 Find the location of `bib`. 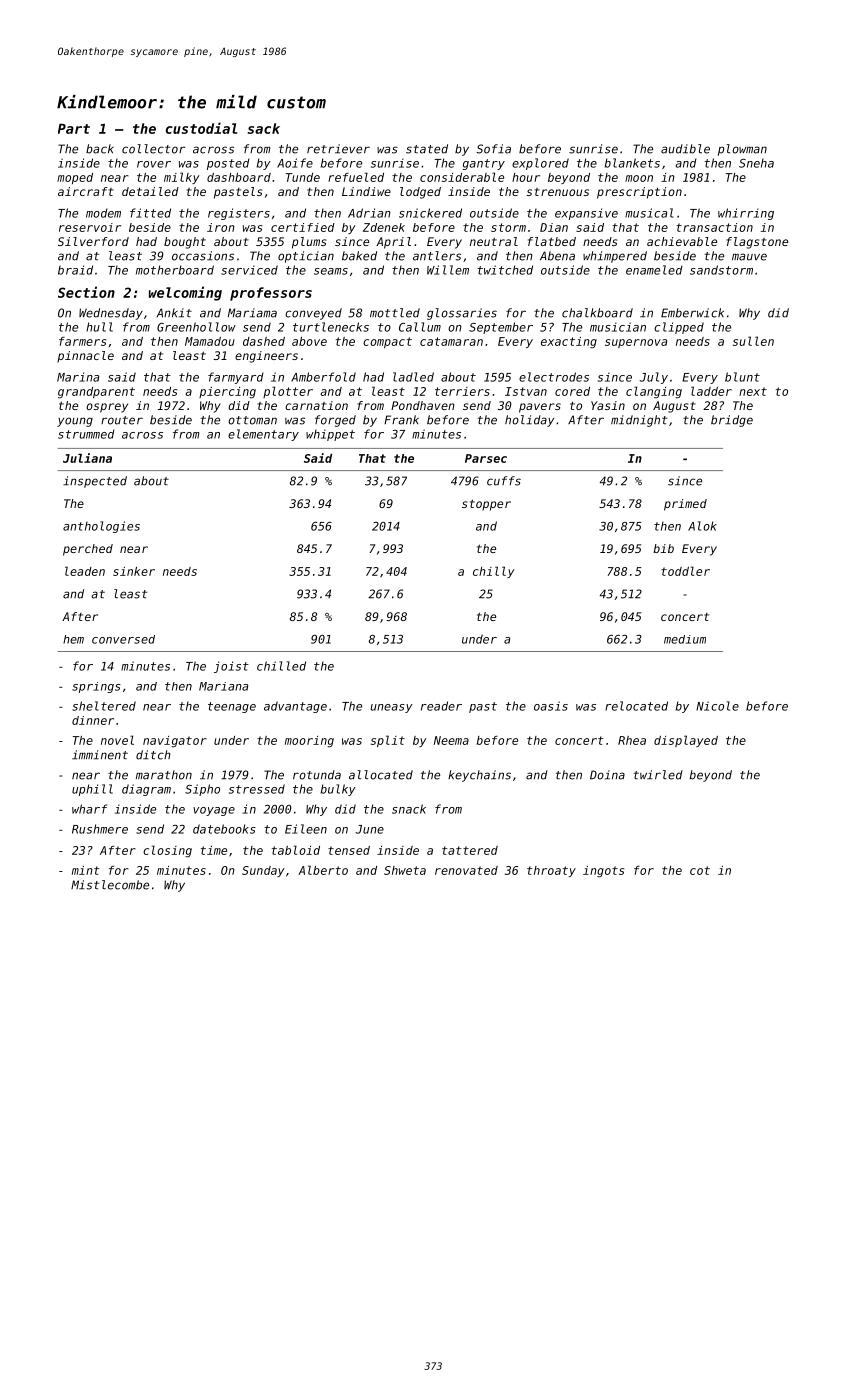

bib is located at coordinates (663, 548).
